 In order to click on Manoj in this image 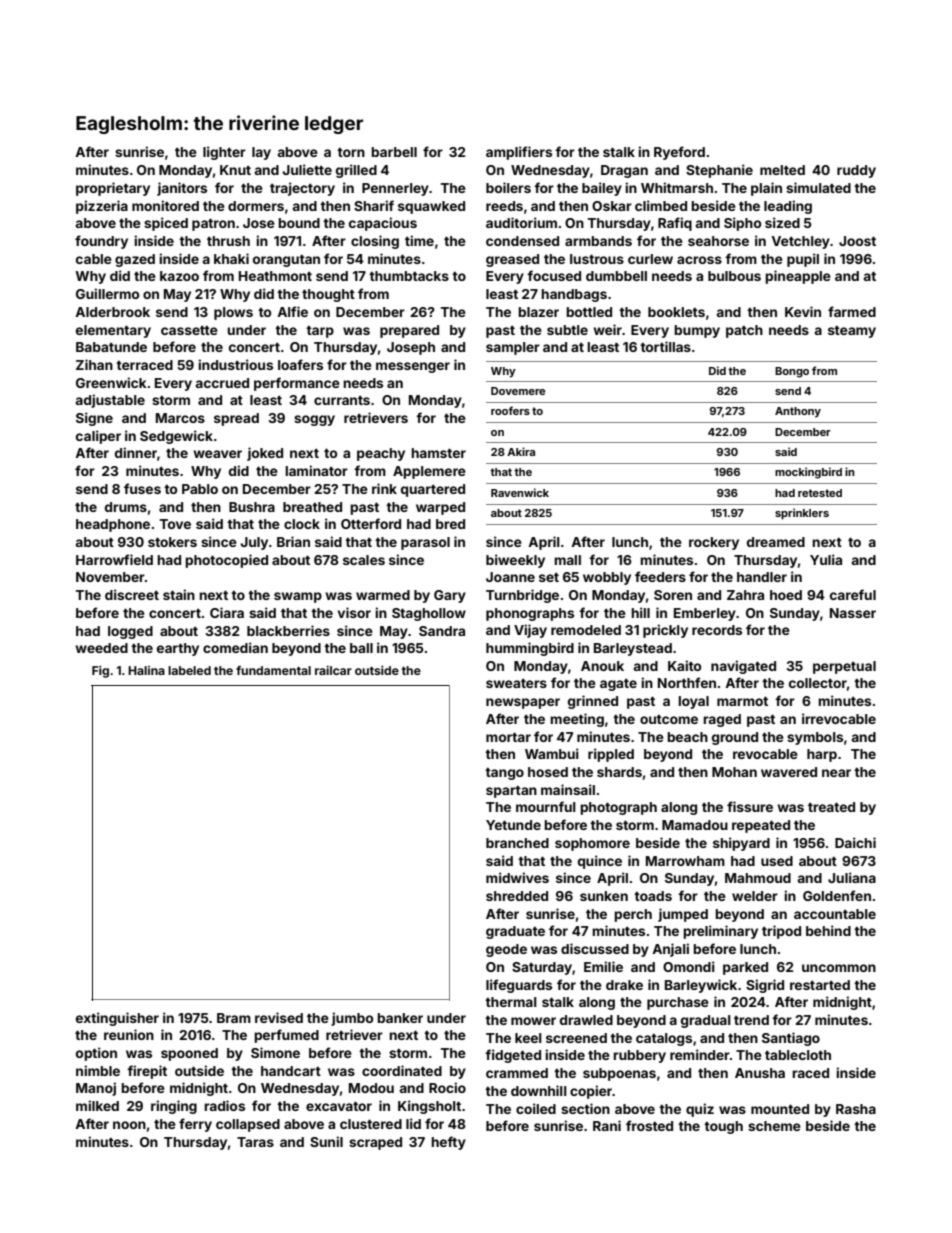, I will do `click(96, 1089)`.
